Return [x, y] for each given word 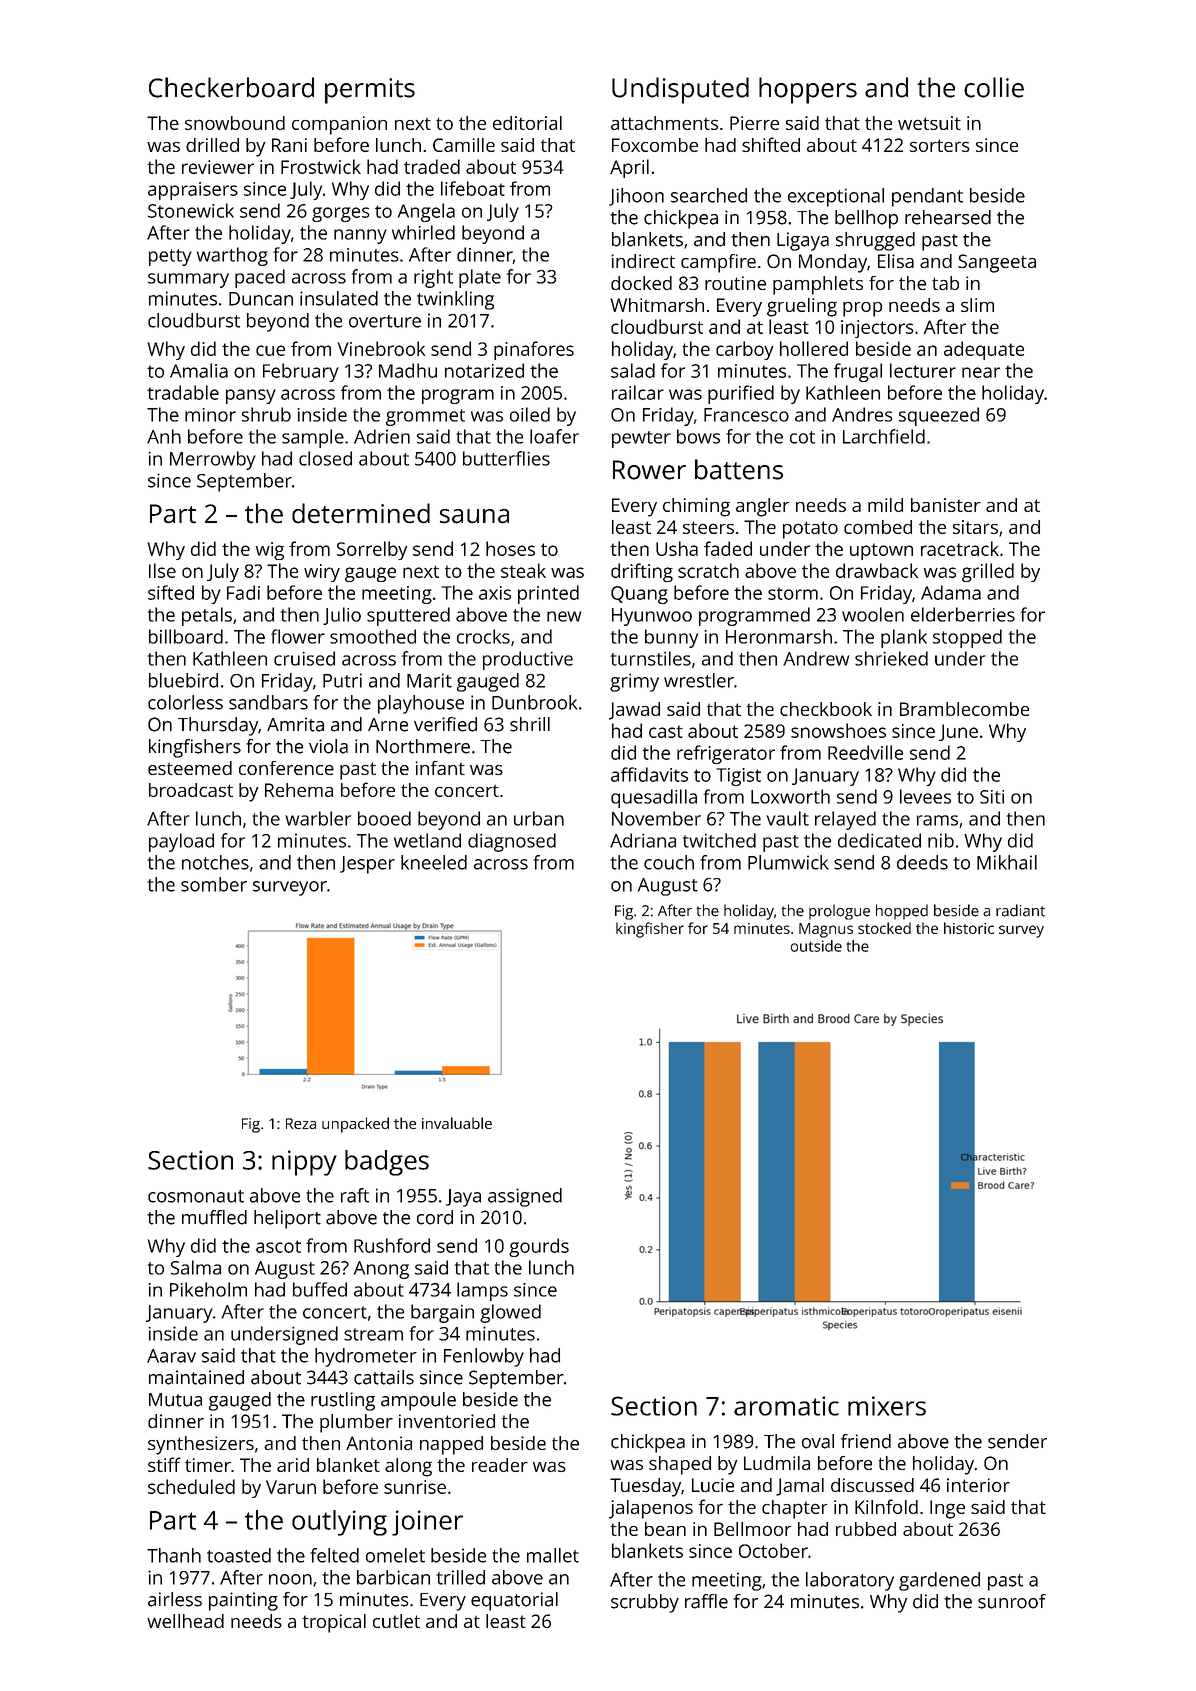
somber [214, 884]
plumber [356, 1423]
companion [339, 125]
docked [641, 283]
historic [969, 928]
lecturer [923, 370]
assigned [525, 1197]
